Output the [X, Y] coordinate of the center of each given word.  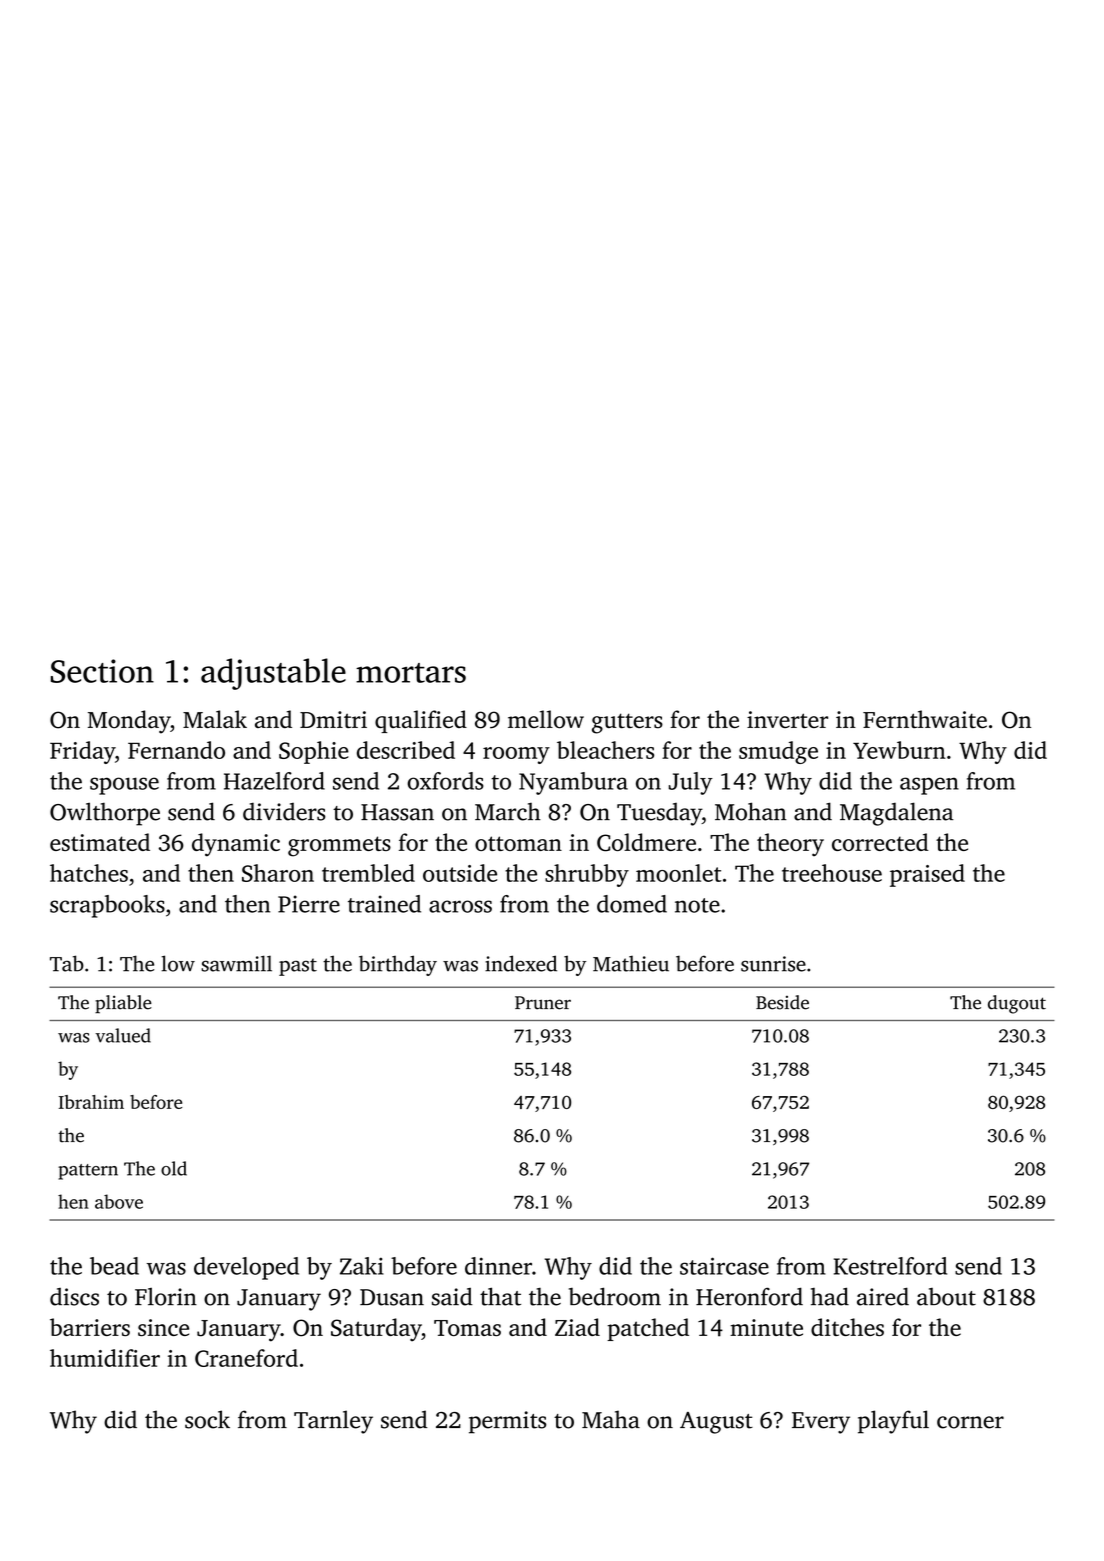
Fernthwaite [925, 719]
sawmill [236, 963]
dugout [1017, 1004]
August [716, 1423]
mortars [411, 673]
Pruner [543, 1003]
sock [207, 1419]
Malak [215, 719]
